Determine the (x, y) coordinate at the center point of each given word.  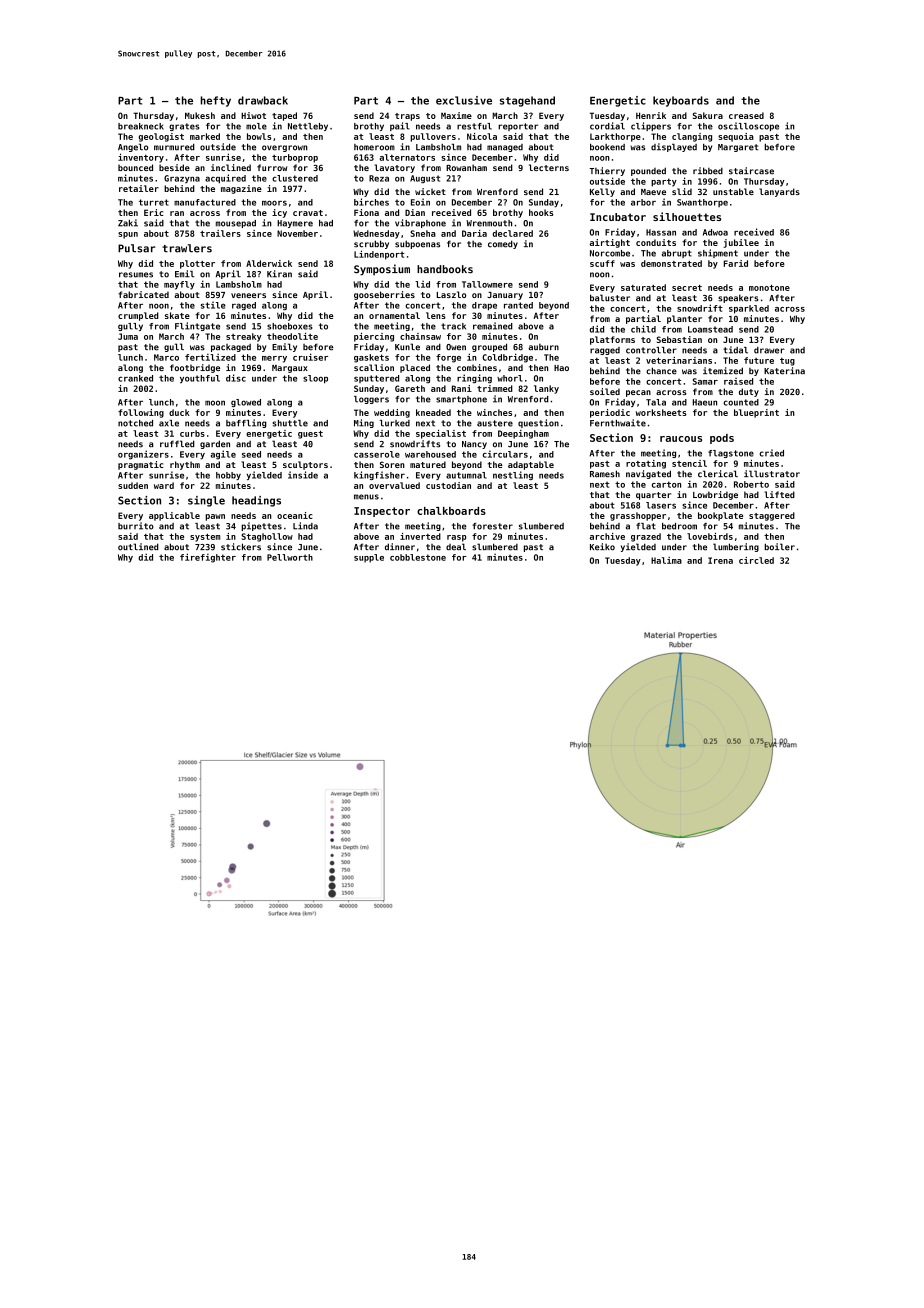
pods (722, 439)
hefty (216, 101)
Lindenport (379, 255)
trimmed (495, 388)
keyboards (681, 101)
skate (177, 315)
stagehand (527, 101)
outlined (138, 547)
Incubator (618, 217)
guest (310, 434)
